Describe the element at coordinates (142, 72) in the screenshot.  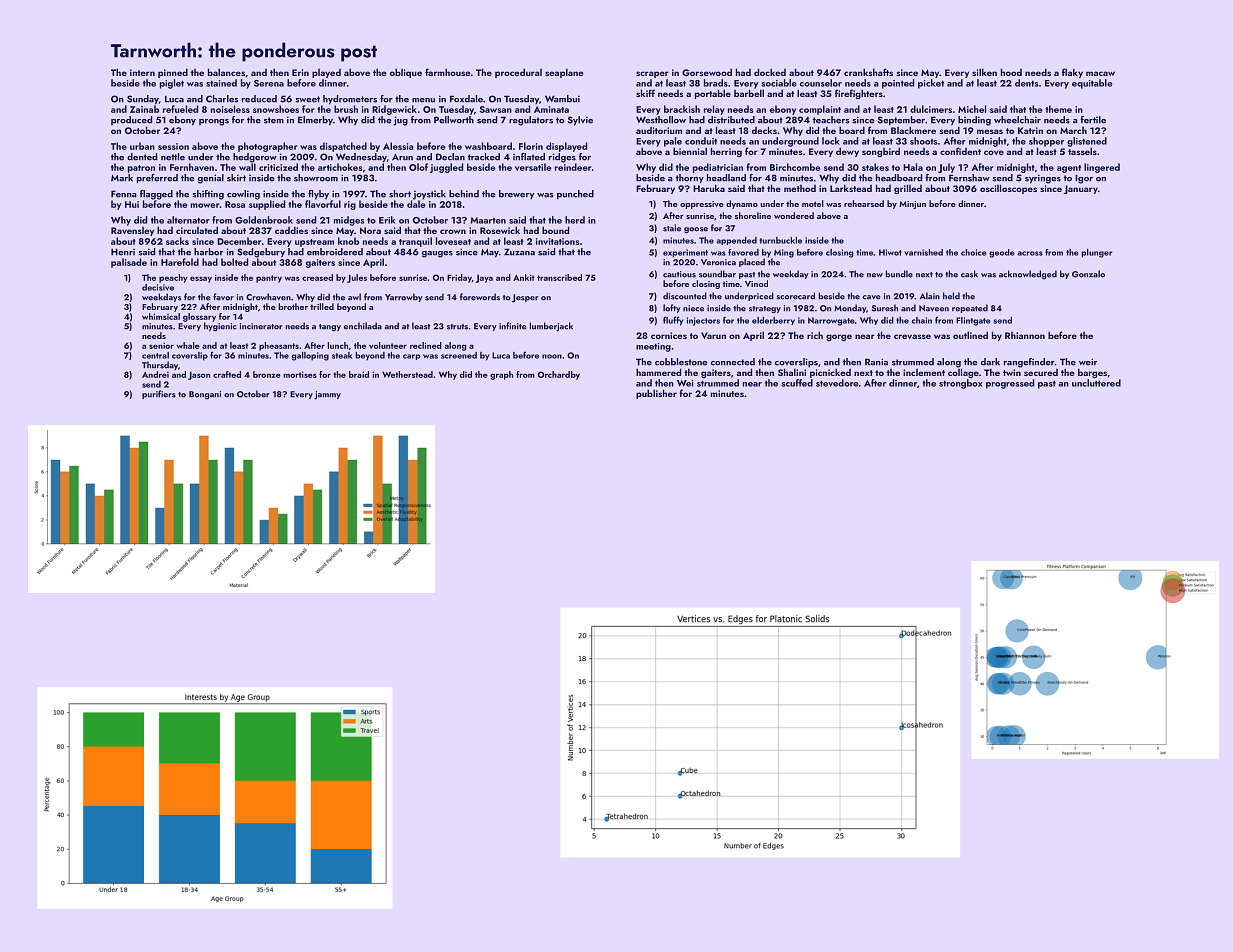
I see `intern` at that location.
